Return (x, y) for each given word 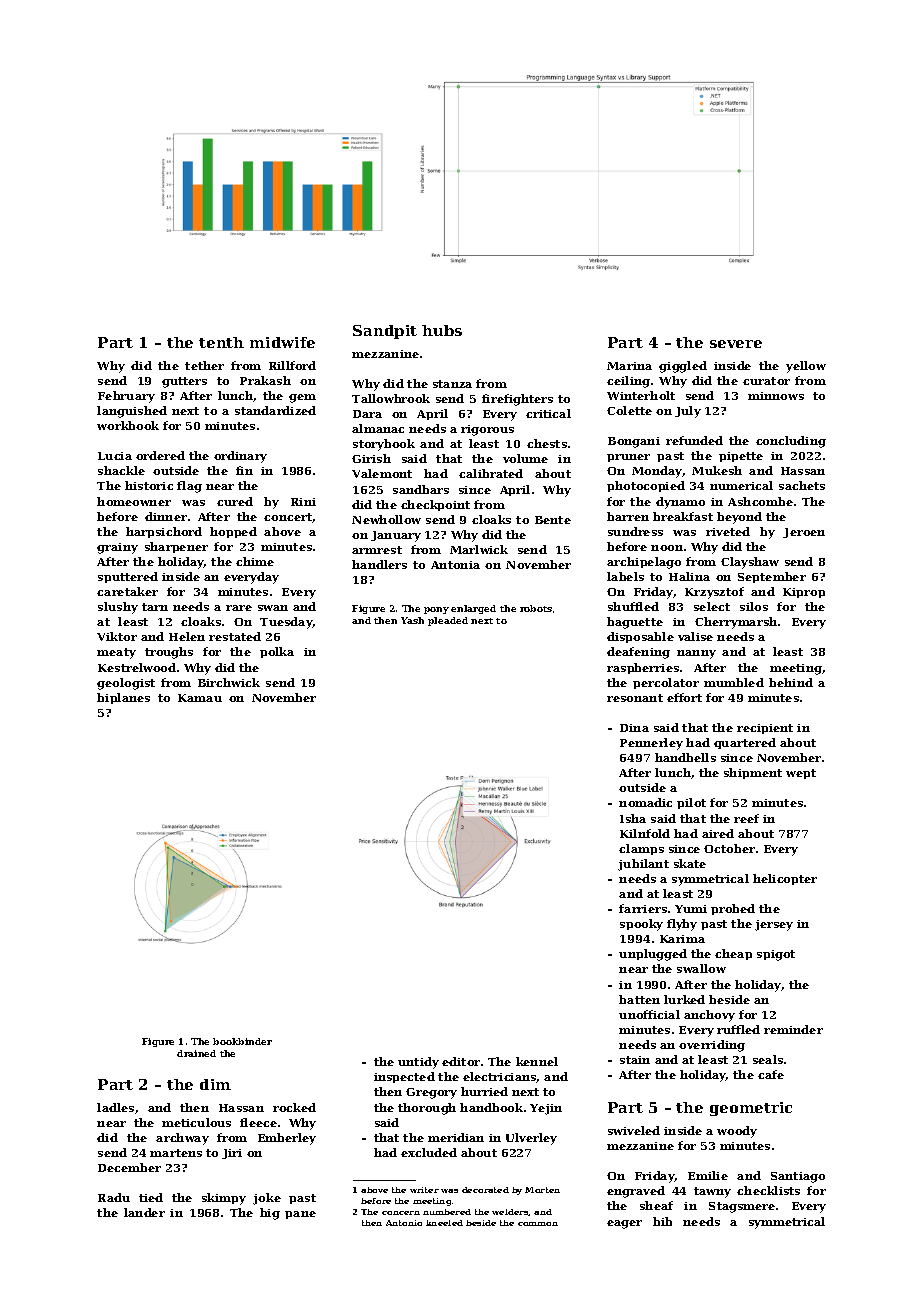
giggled (683, 367)
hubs (442, 330)
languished (132, 412)
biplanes (123, 698)
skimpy (224, 1199)
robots (536, 608)
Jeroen (804, 533)
